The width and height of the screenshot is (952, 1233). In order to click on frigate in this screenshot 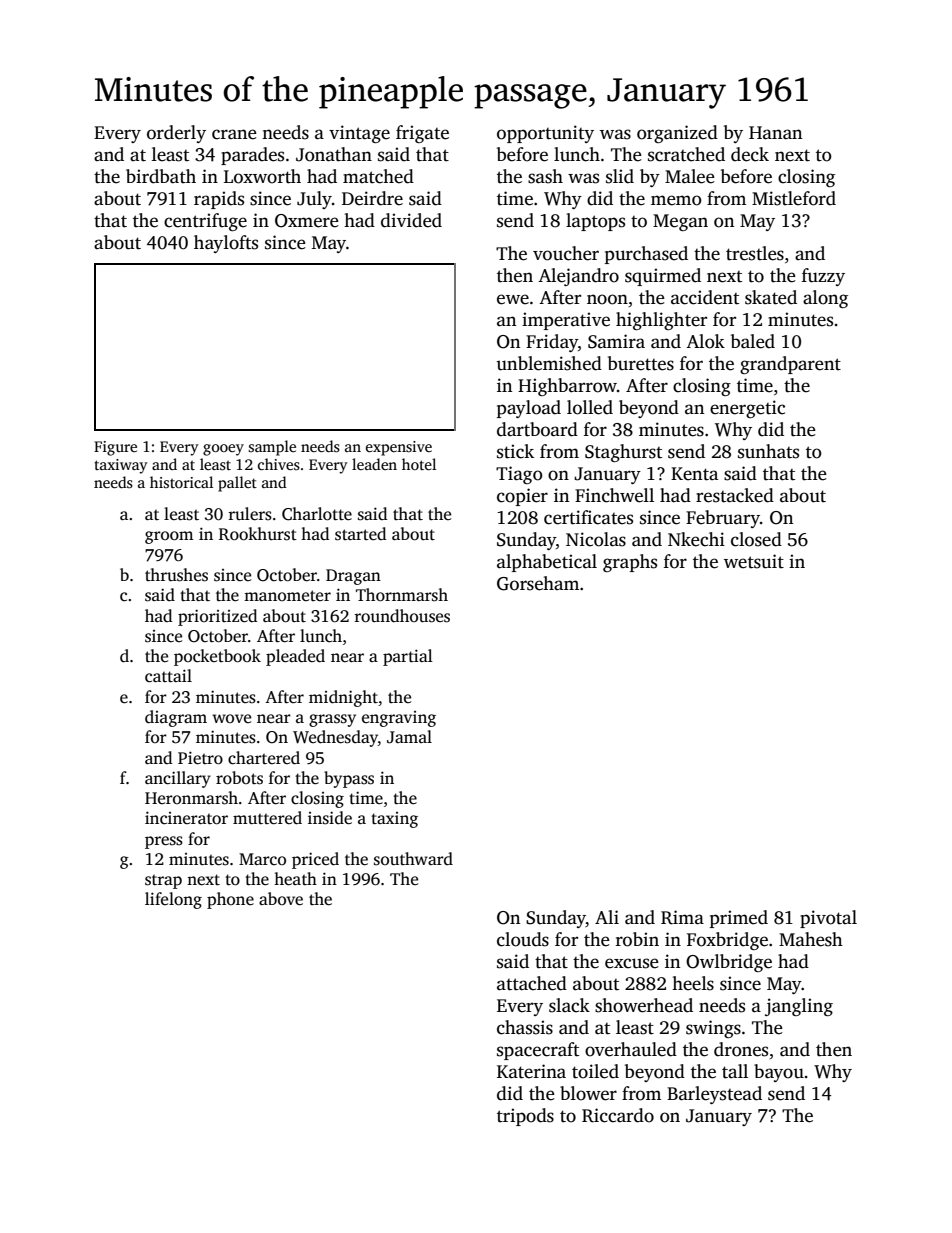, I will do `click(422, 134)`.
